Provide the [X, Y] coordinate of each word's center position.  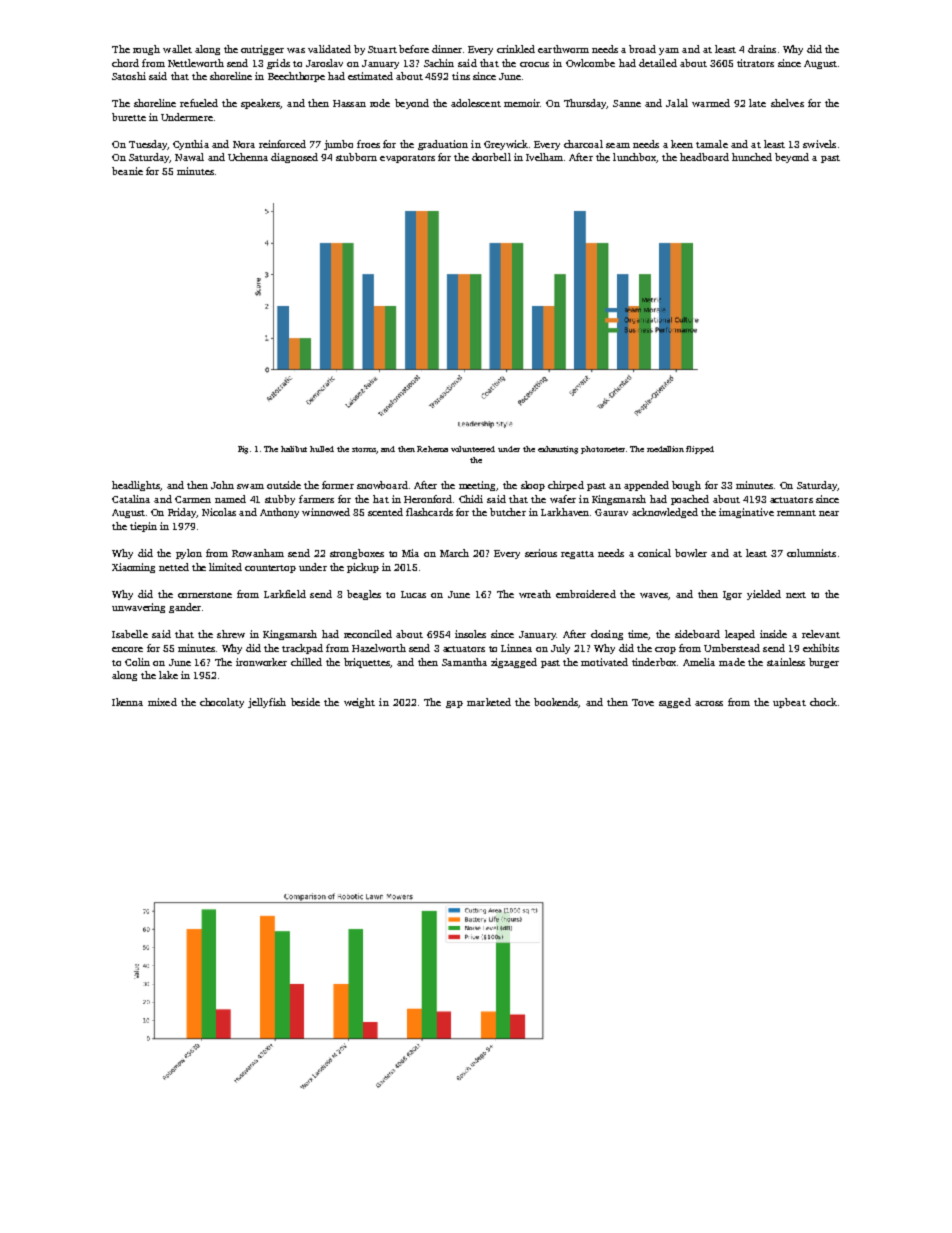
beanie [127, 171]
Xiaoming [133, 568]
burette [129, 117]
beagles [364, 595]
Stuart [382, 49]
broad [642, 49]
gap [454, 704]
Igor [732, 595]
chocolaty [222, 703]
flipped [700, 450]
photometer [603, 450]
